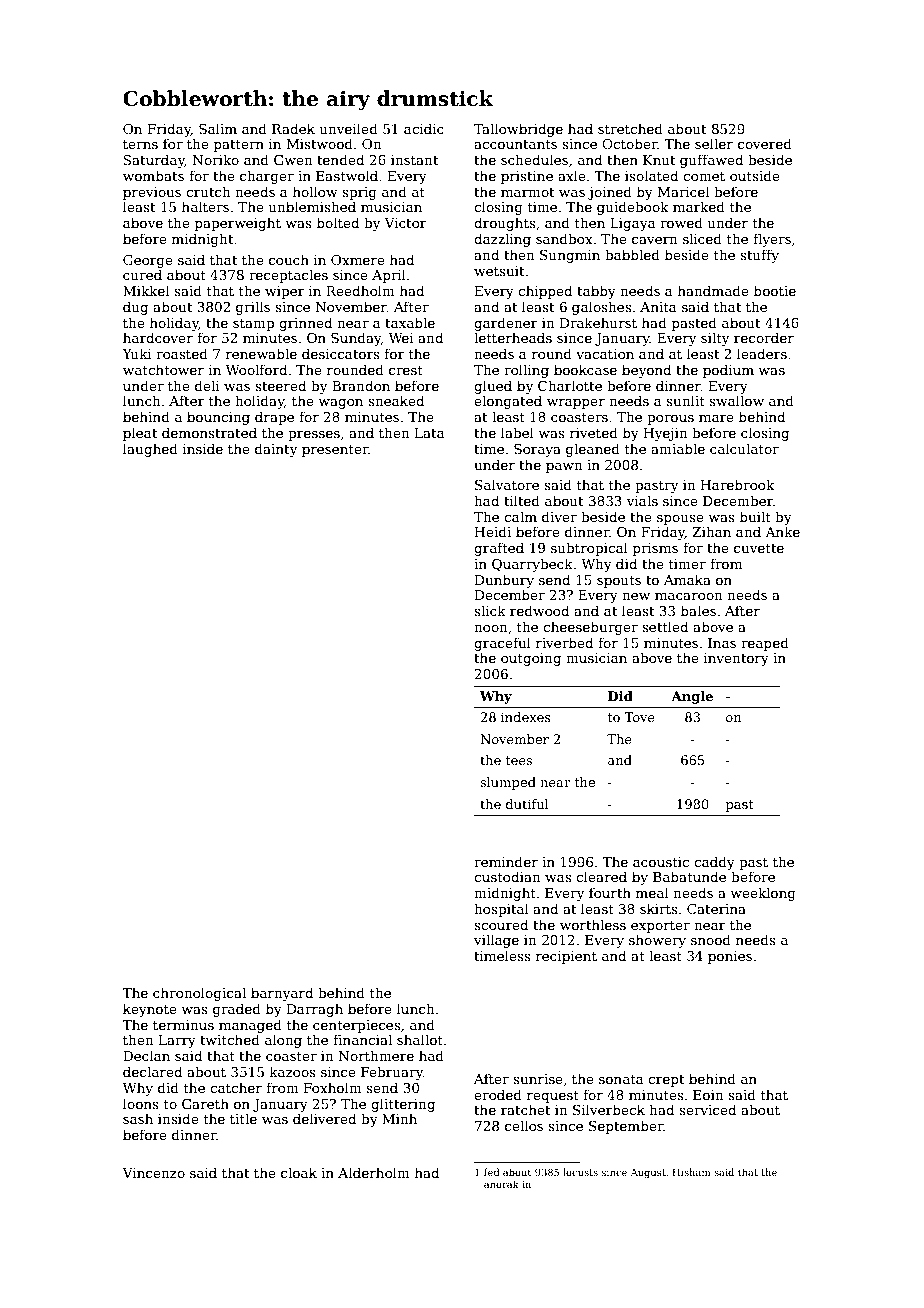 The width and height of the screenshot is (924, 1308). What do you see at coordinates (714, 143) in the screenshot?
I see `seller` at bounding box center [714, 143].
